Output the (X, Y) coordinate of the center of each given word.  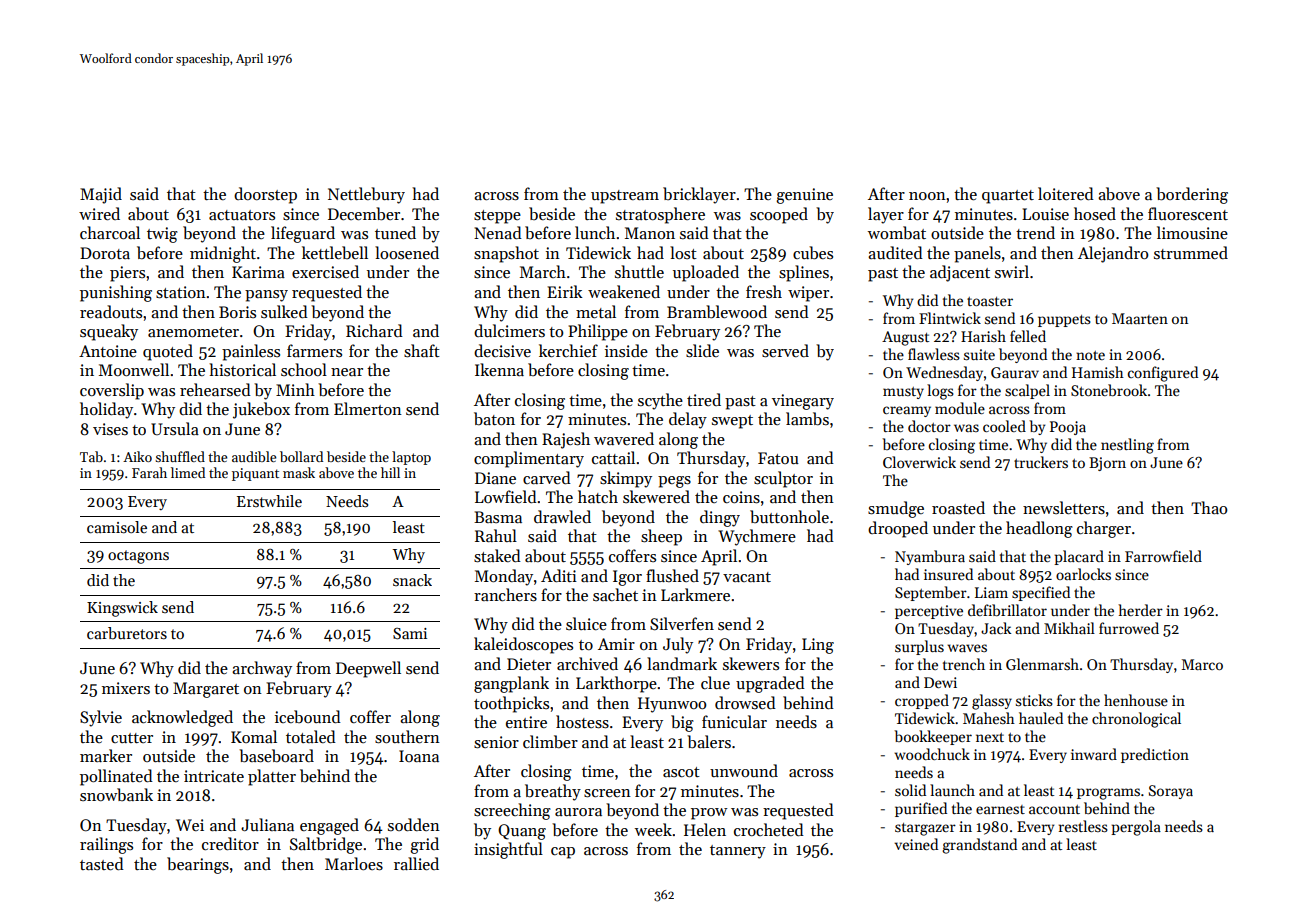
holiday (106, 410)
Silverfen (682, 624)
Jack (996, 628)
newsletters (1064, 508)
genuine (804, 196)
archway (262, 669)
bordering (1192, 195)
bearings (198, 865)
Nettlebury (366, 195)
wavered (624, 438)
